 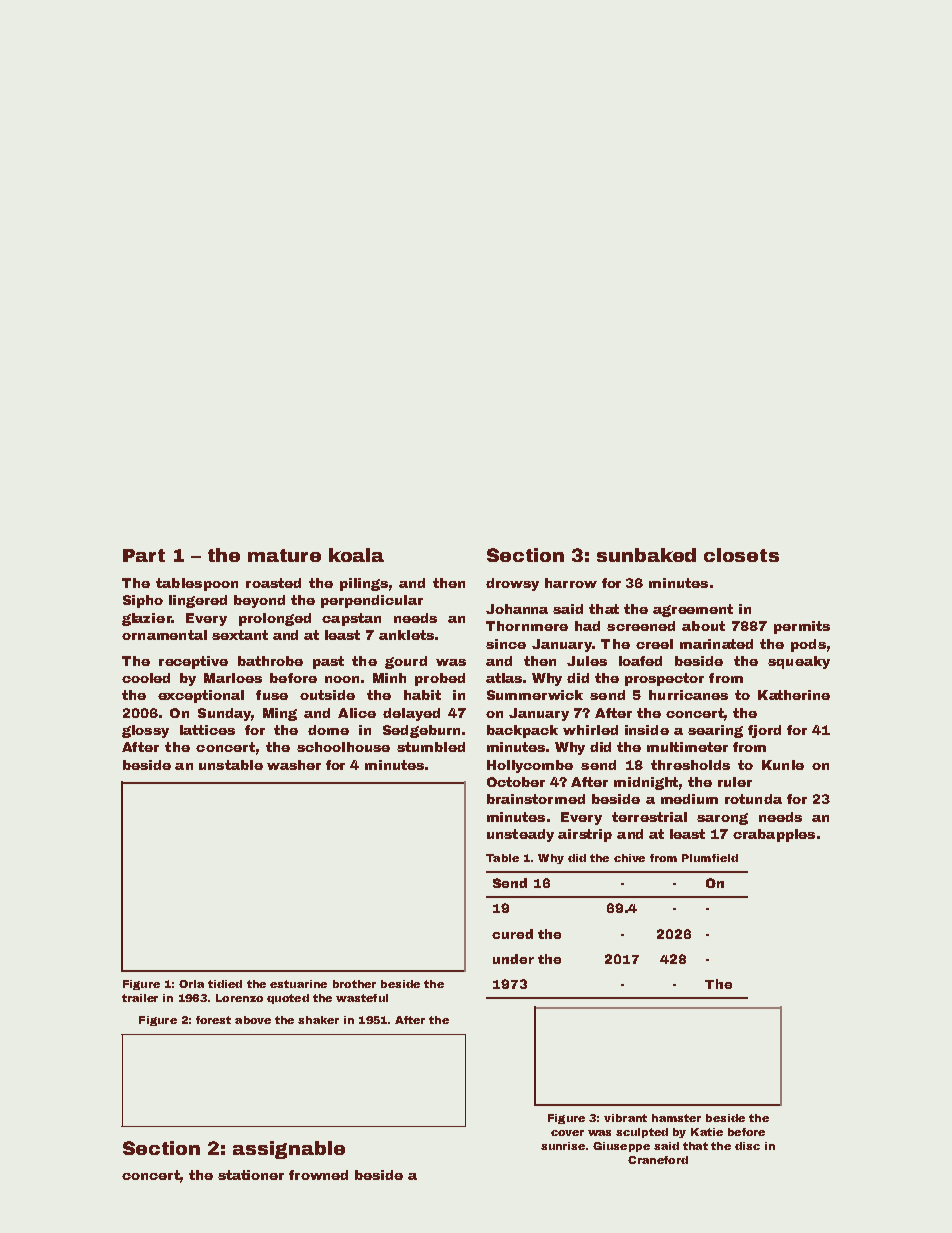 I want to click on glossy, so click(x=145, y=731).
